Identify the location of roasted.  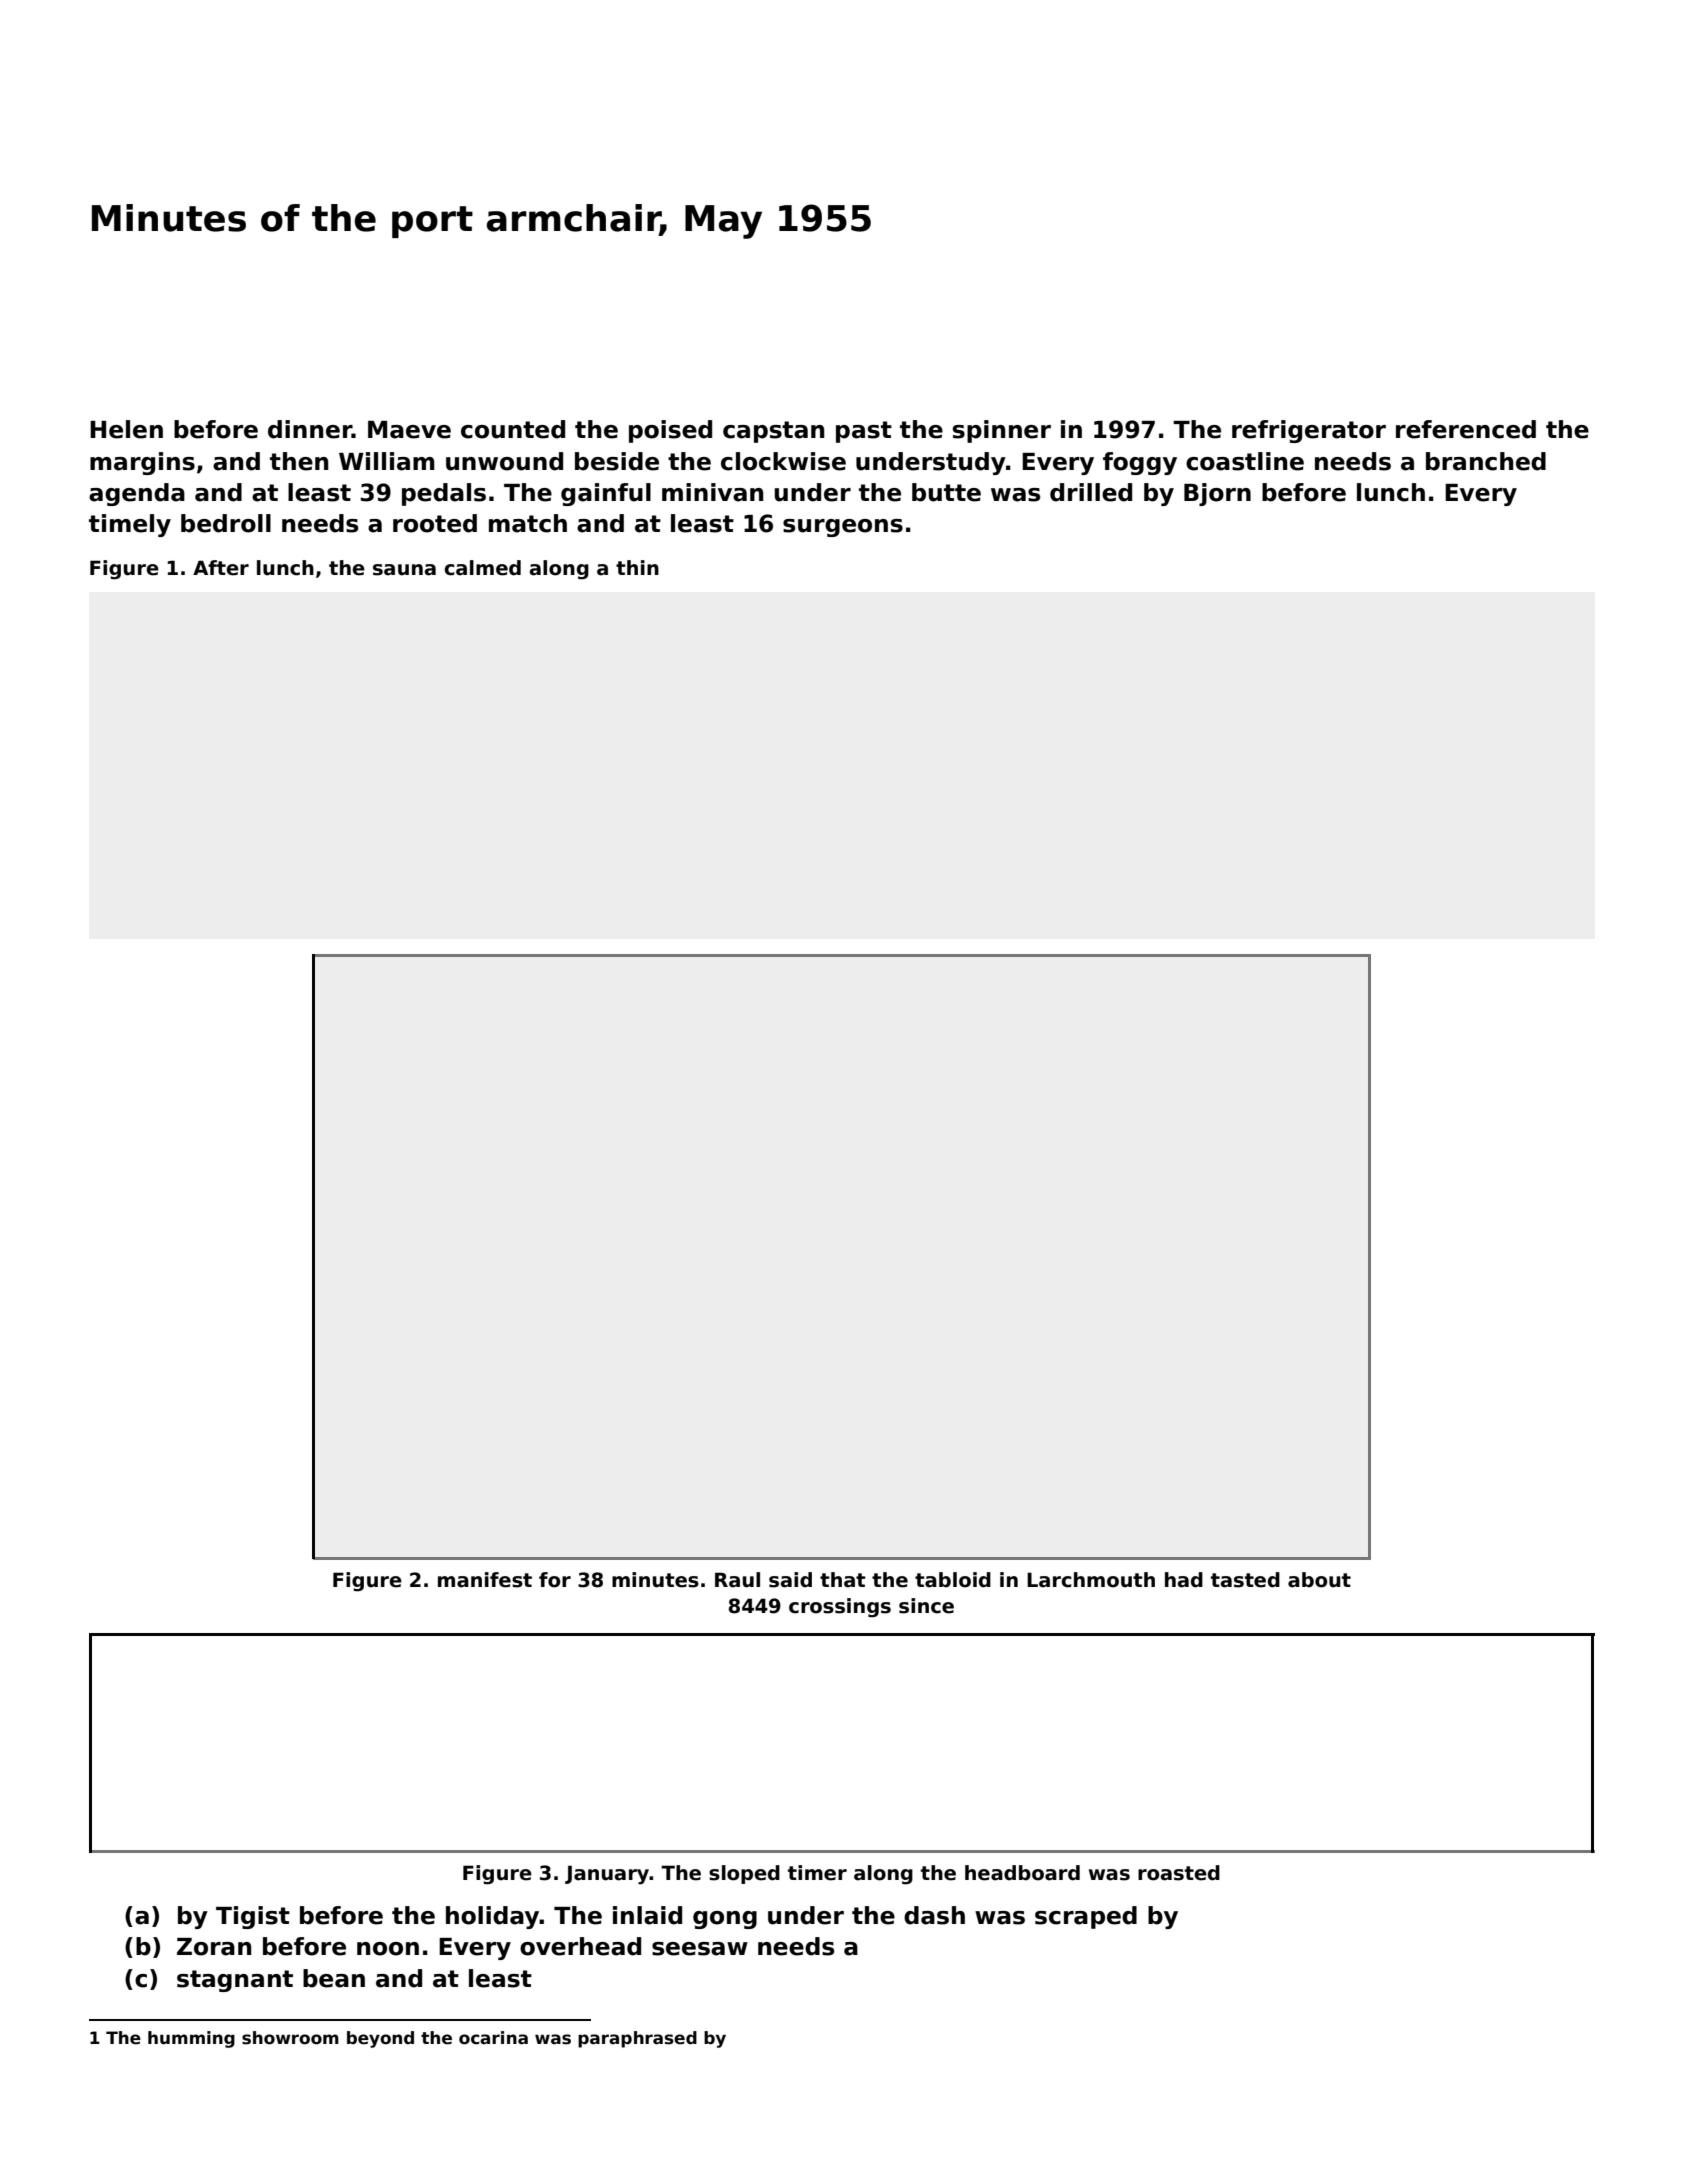
(1179, 1873).
